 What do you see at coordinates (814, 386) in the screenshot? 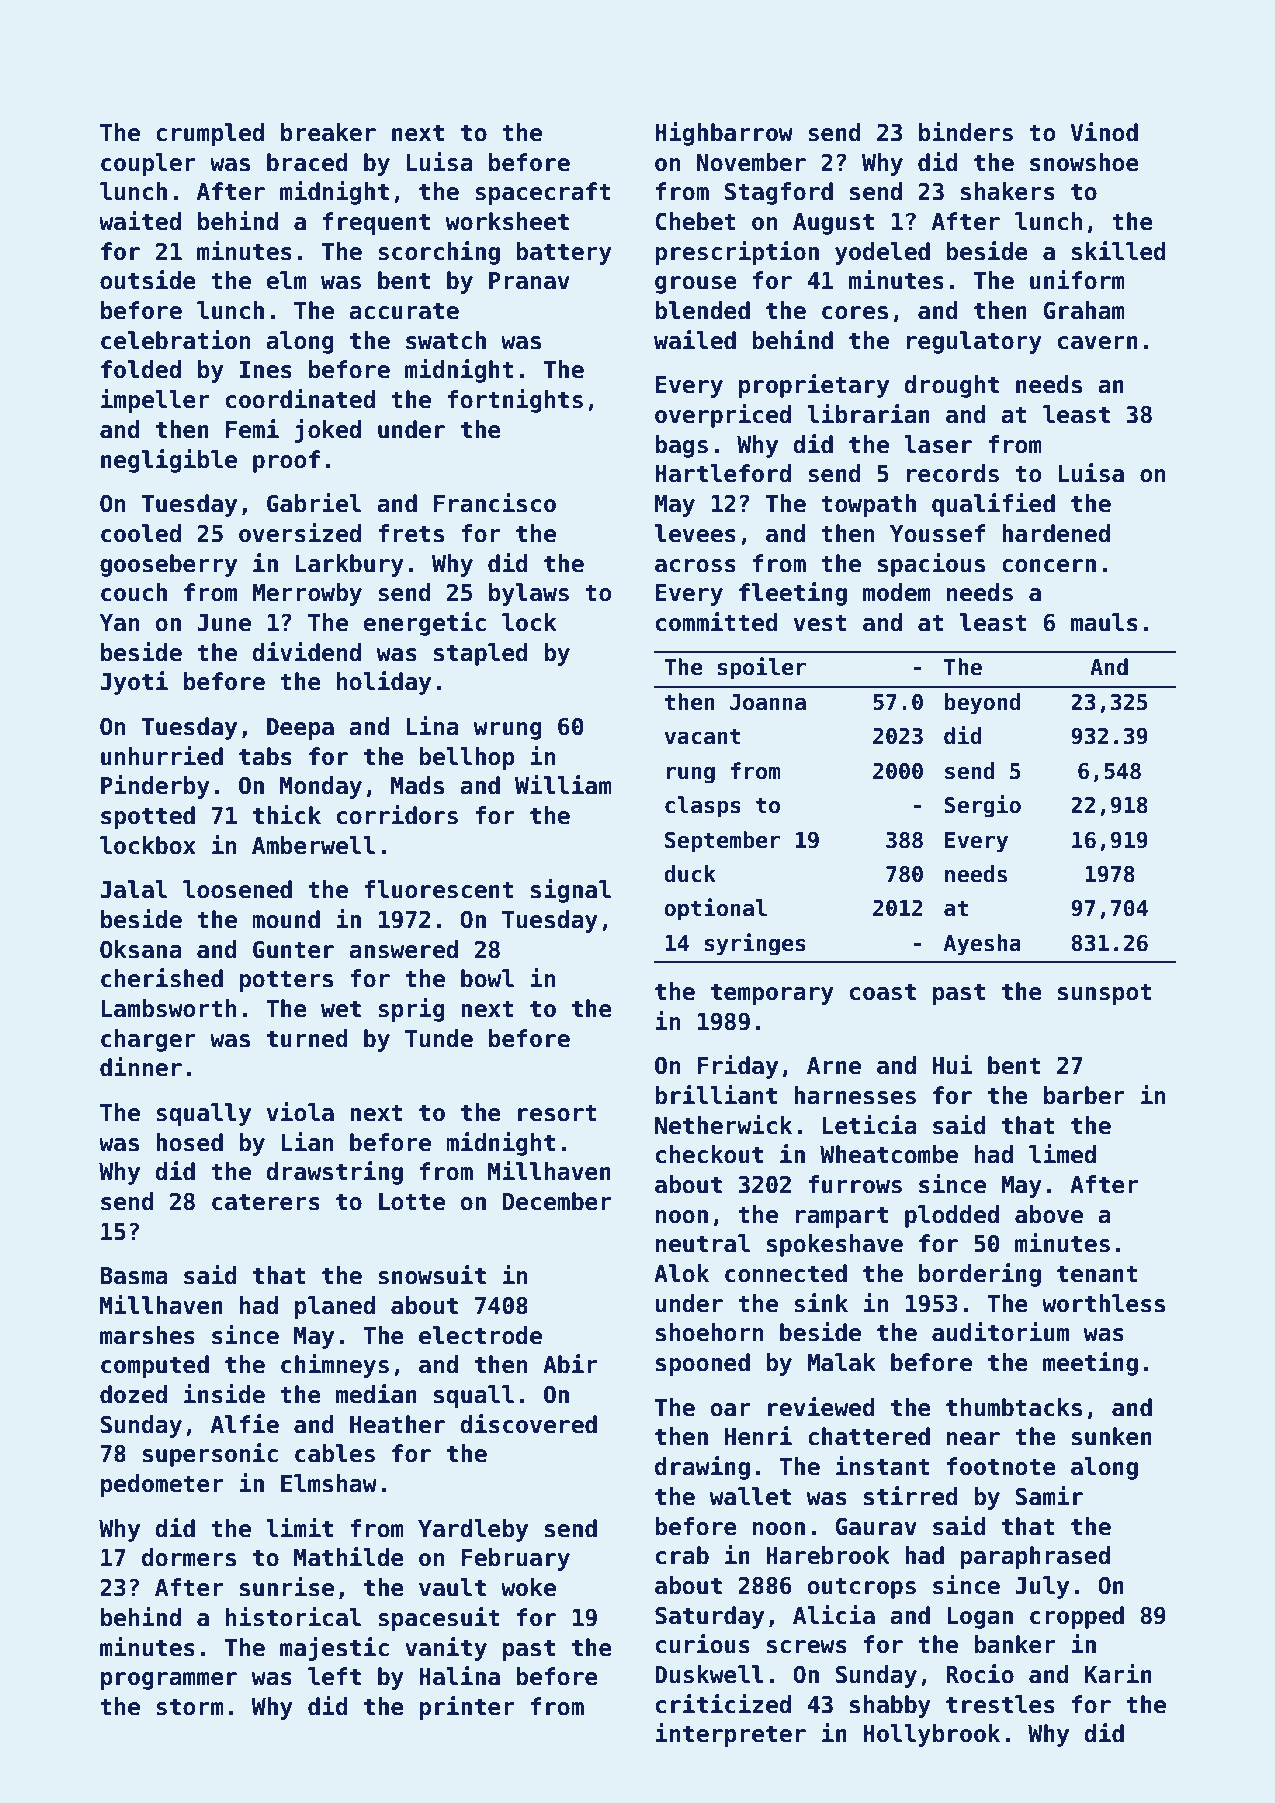
I see `proprietary` at bounding box center [814, 386].
